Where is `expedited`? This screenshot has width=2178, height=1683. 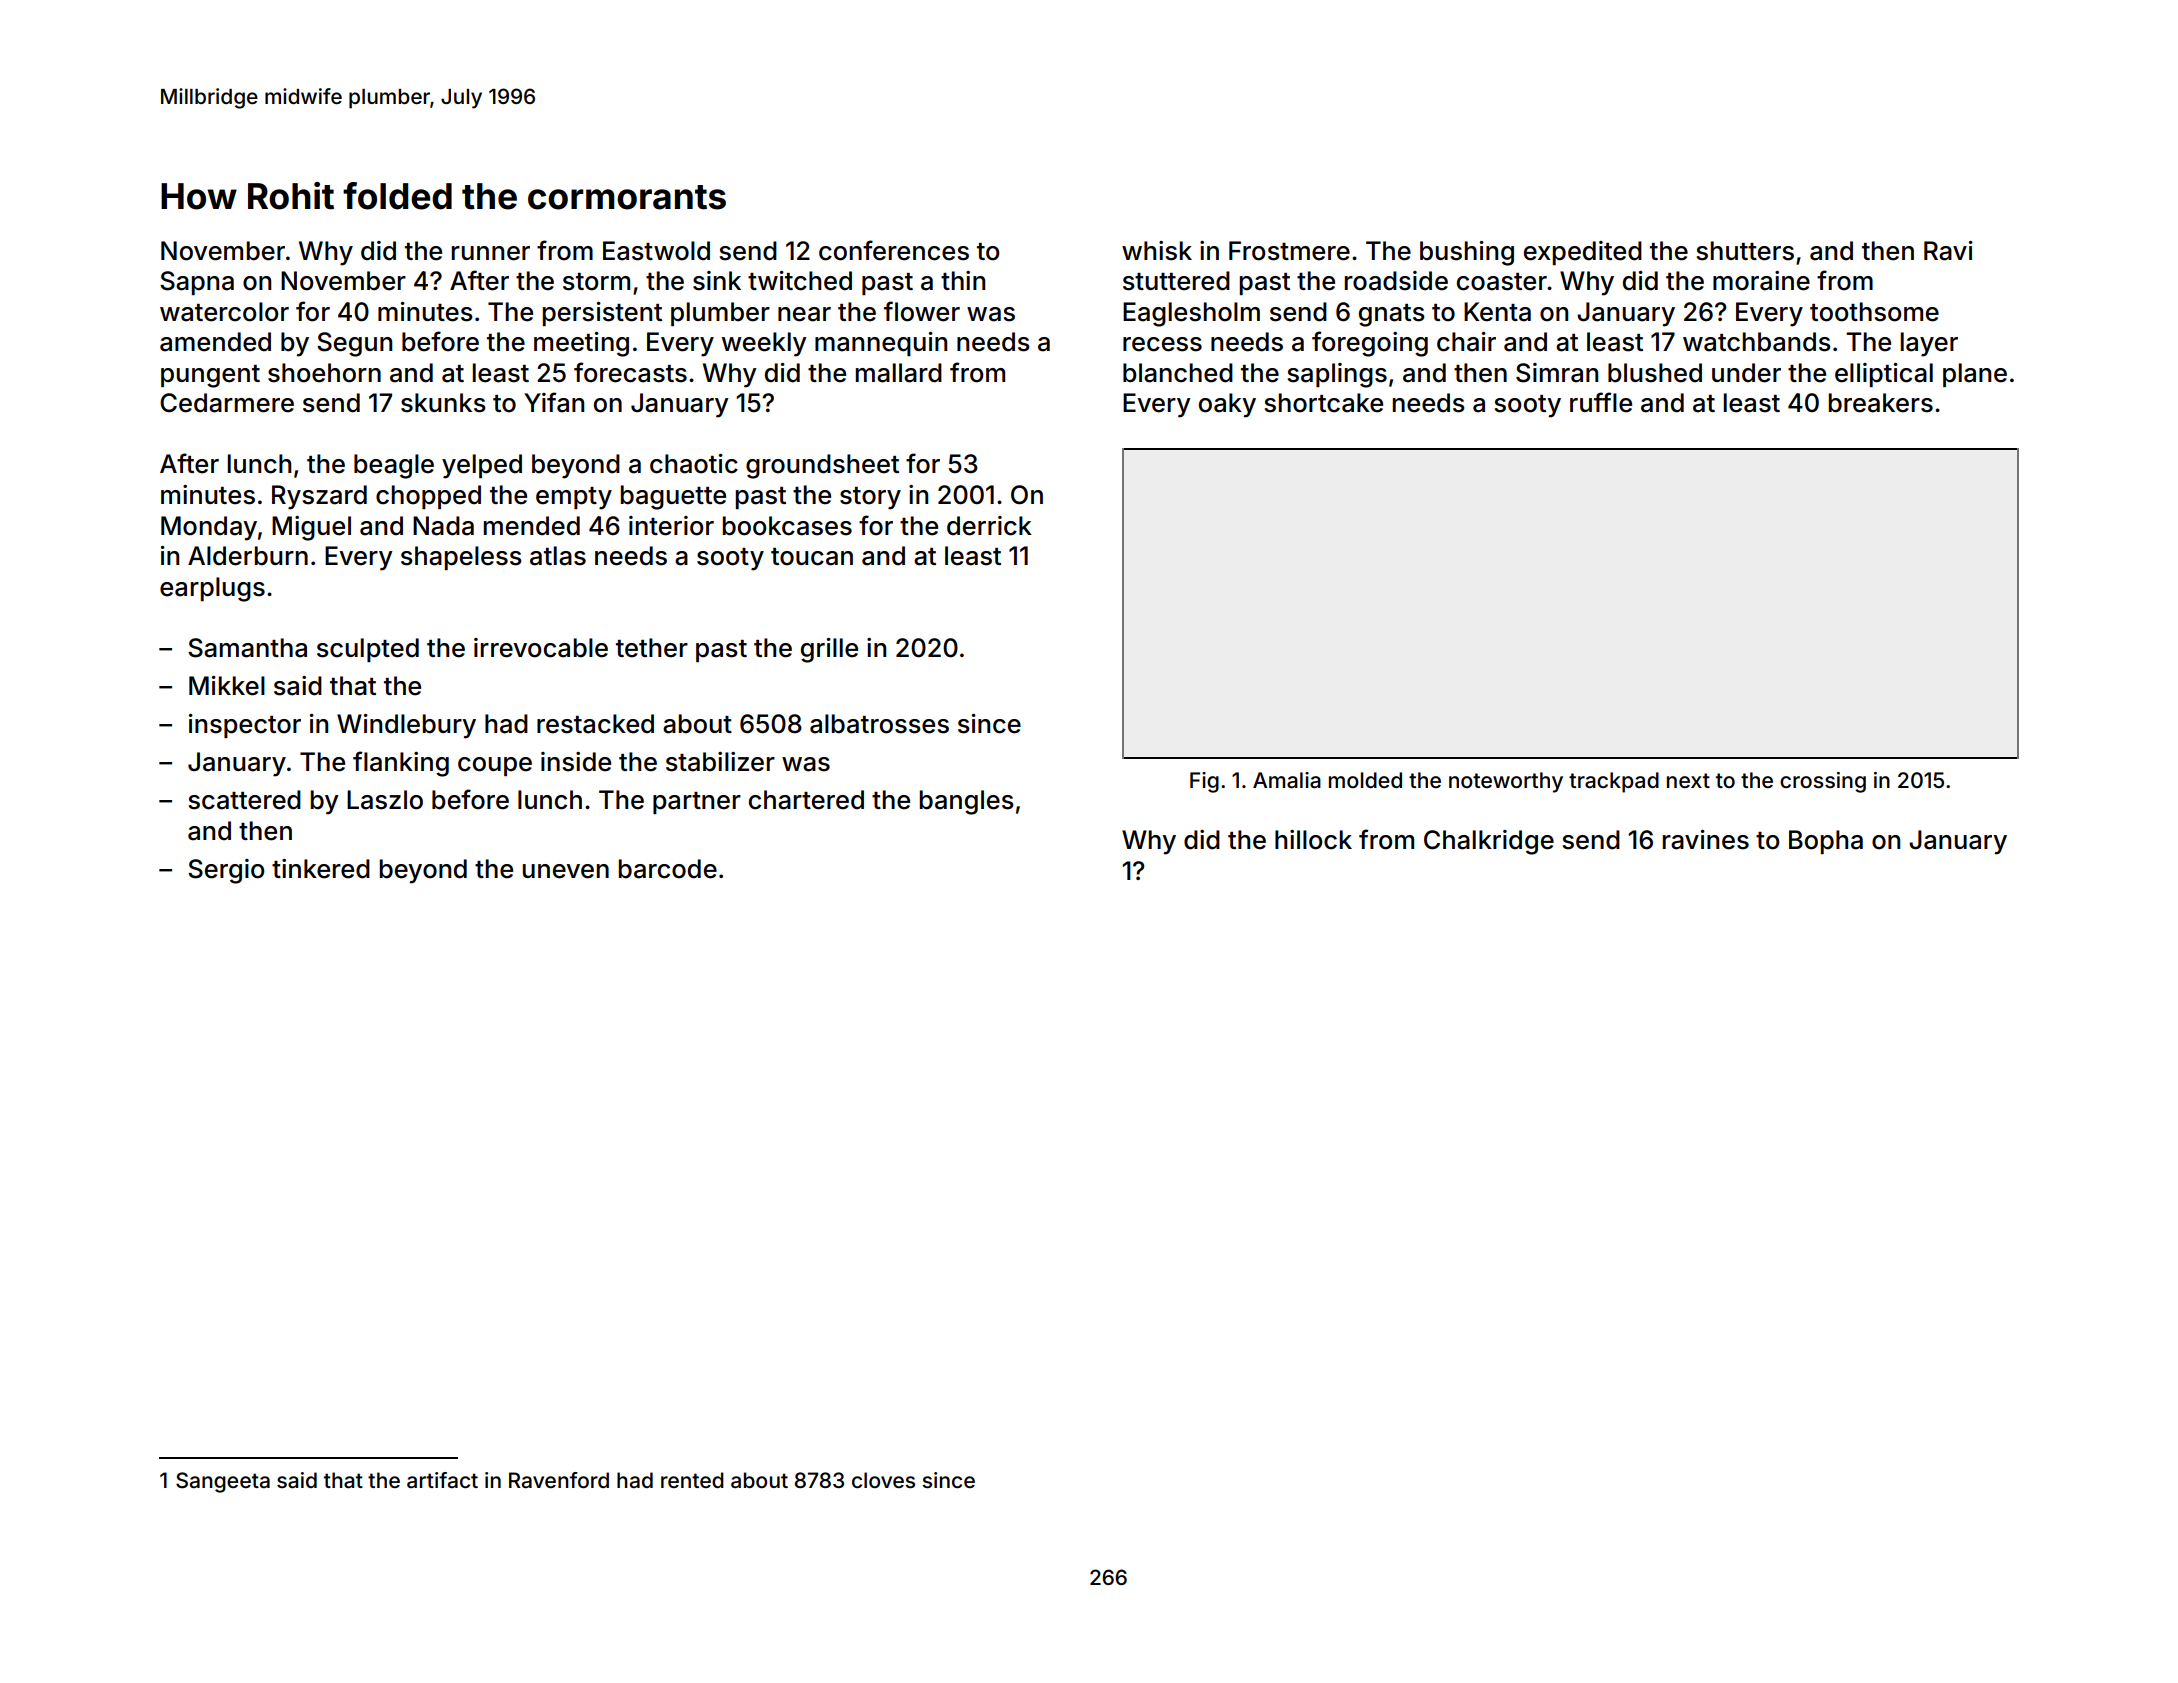 expedited is located at coordinates (1583, 253).
